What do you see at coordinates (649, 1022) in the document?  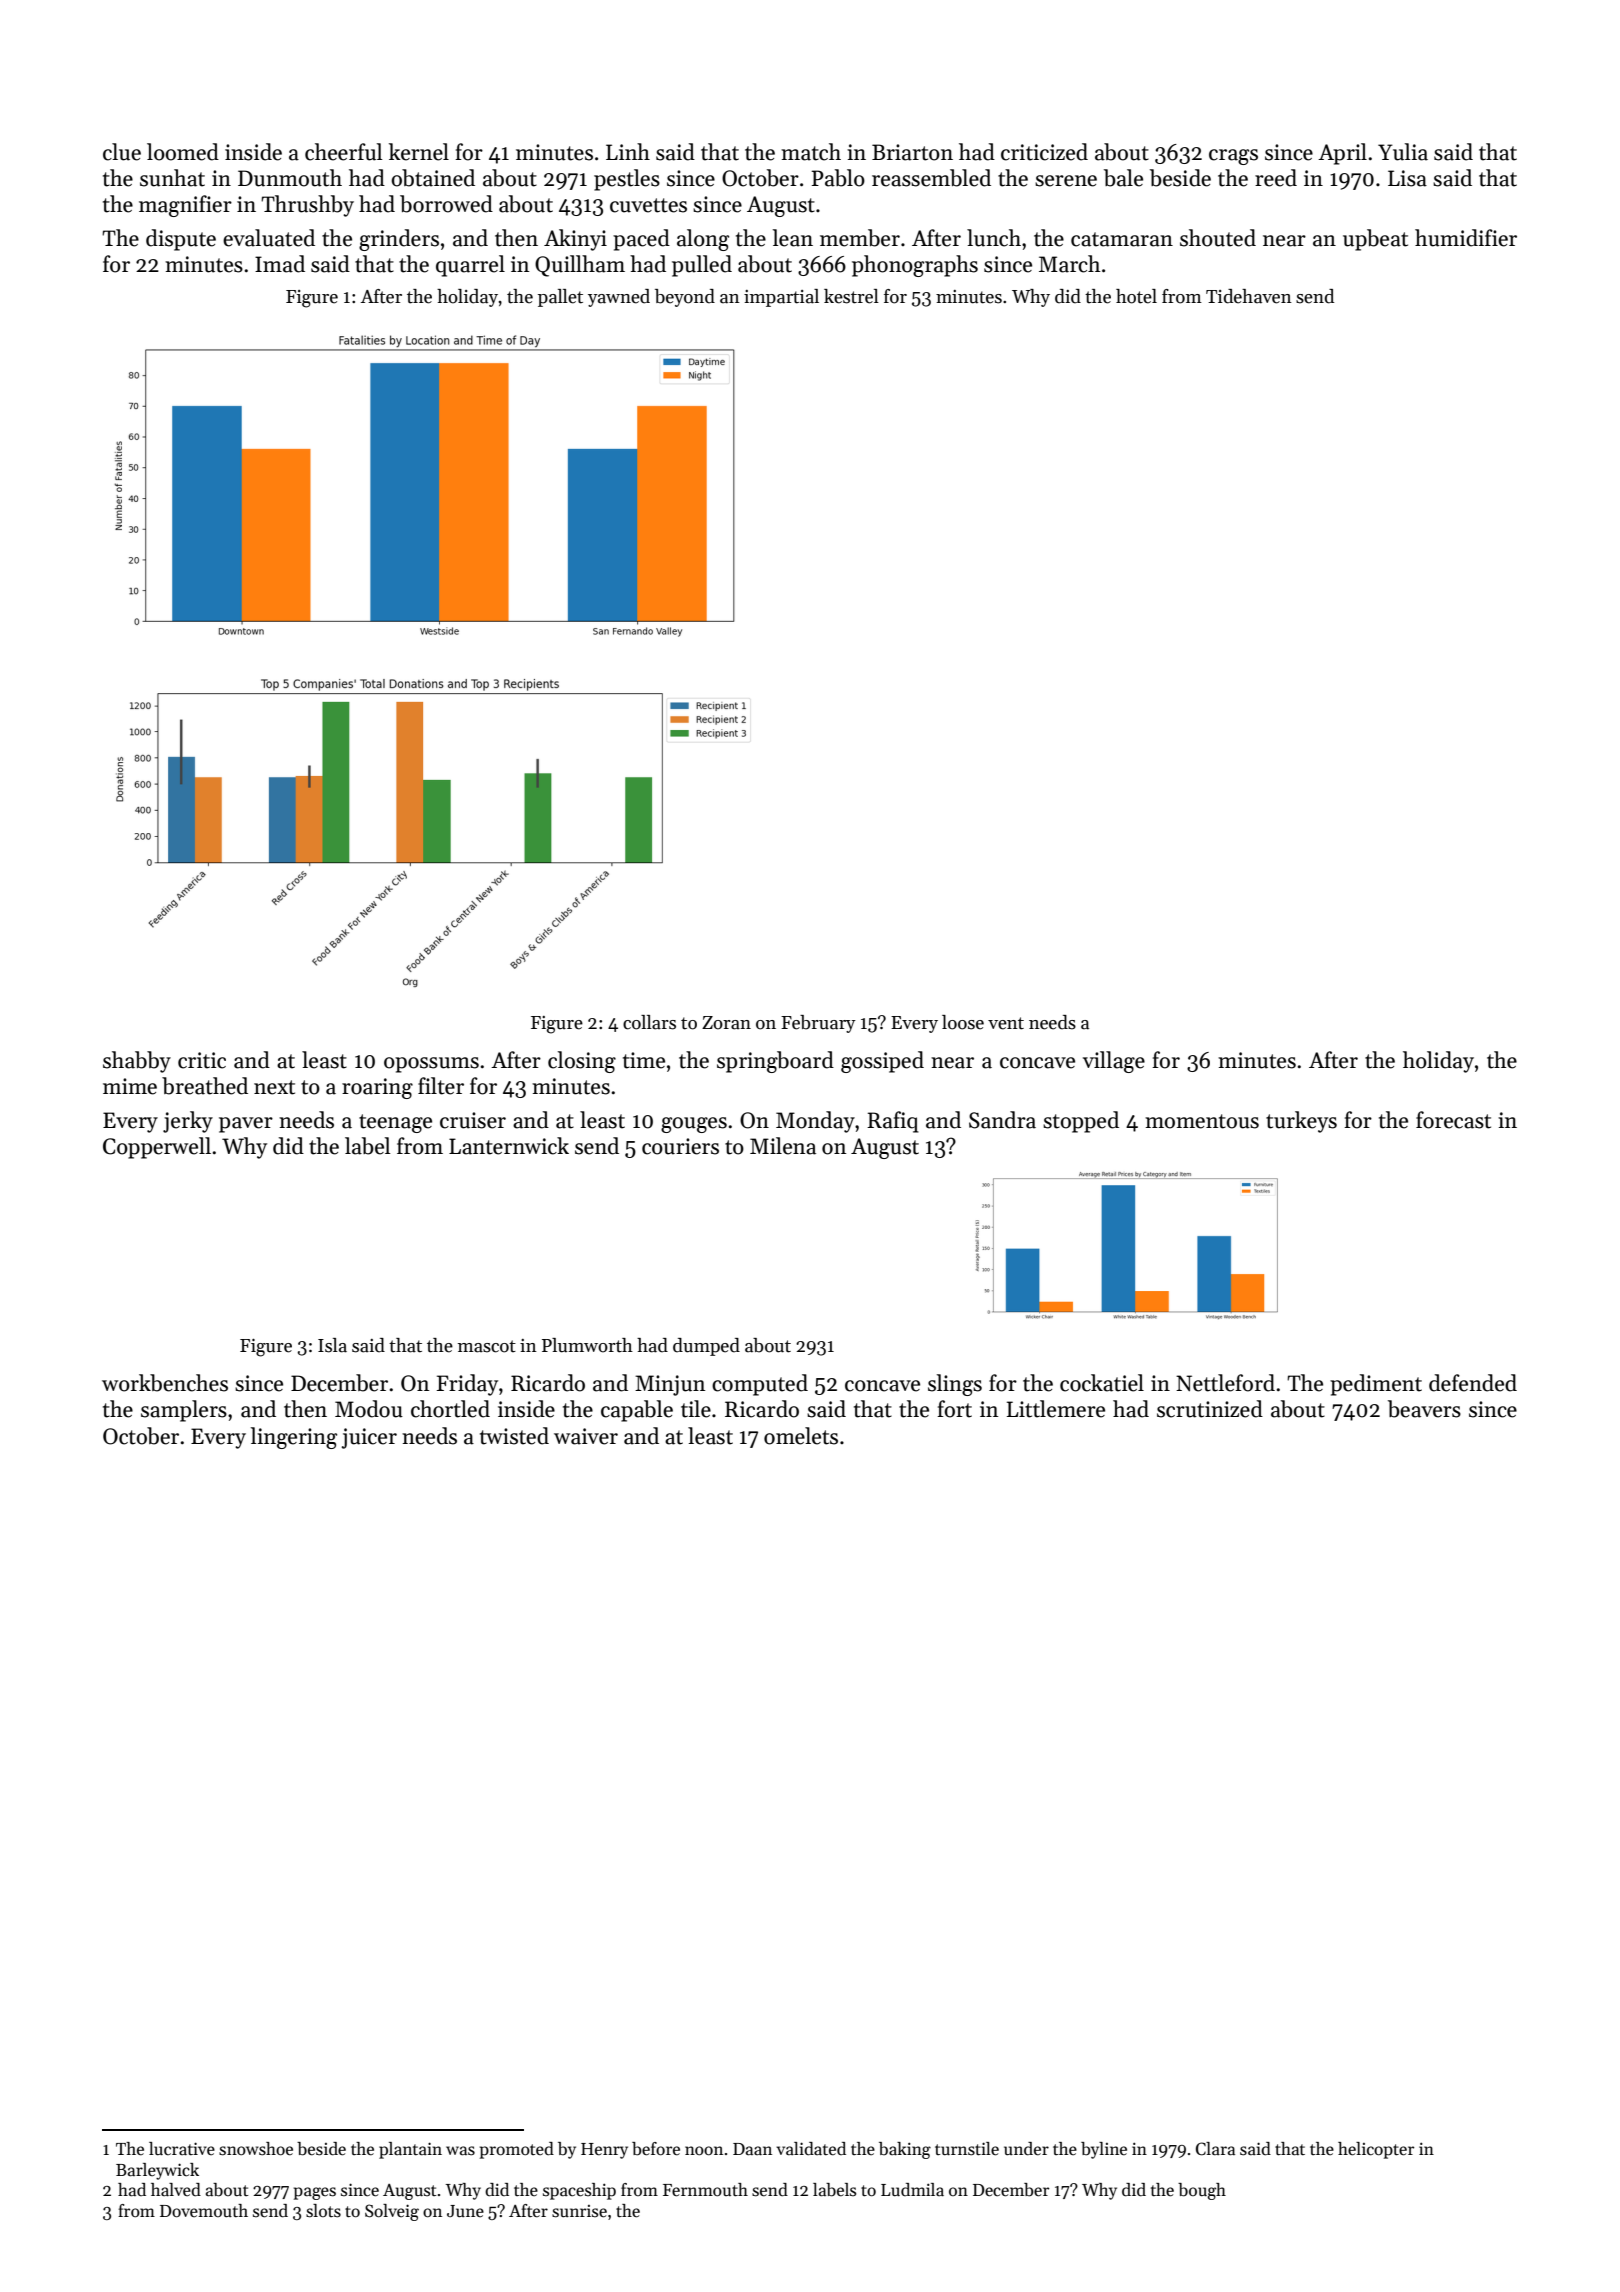 I see `collars` at bounding box center [649, 1022].
